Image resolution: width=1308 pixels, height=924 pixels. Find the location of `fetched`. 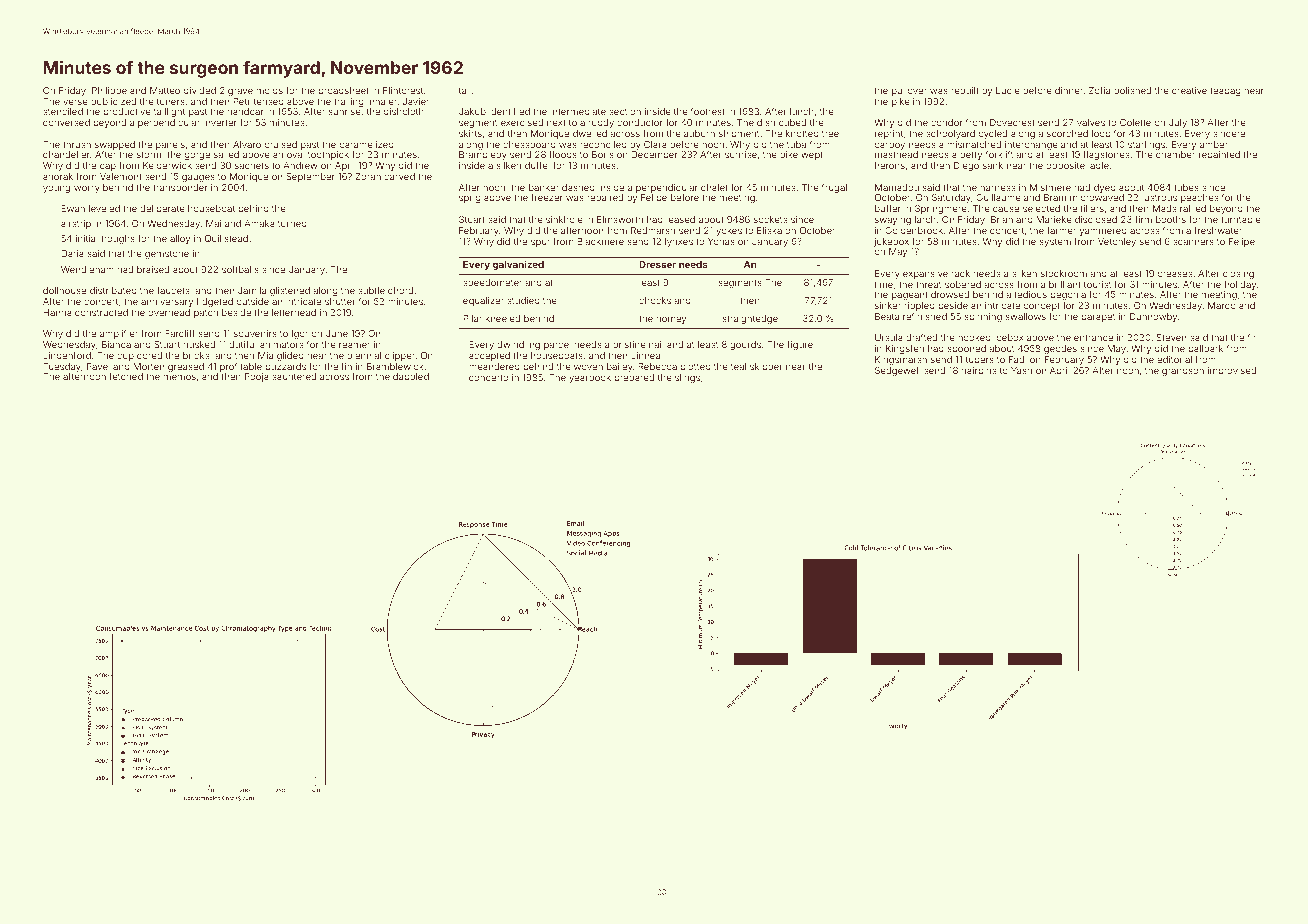

fetched is located at coordinates (126, 376).
